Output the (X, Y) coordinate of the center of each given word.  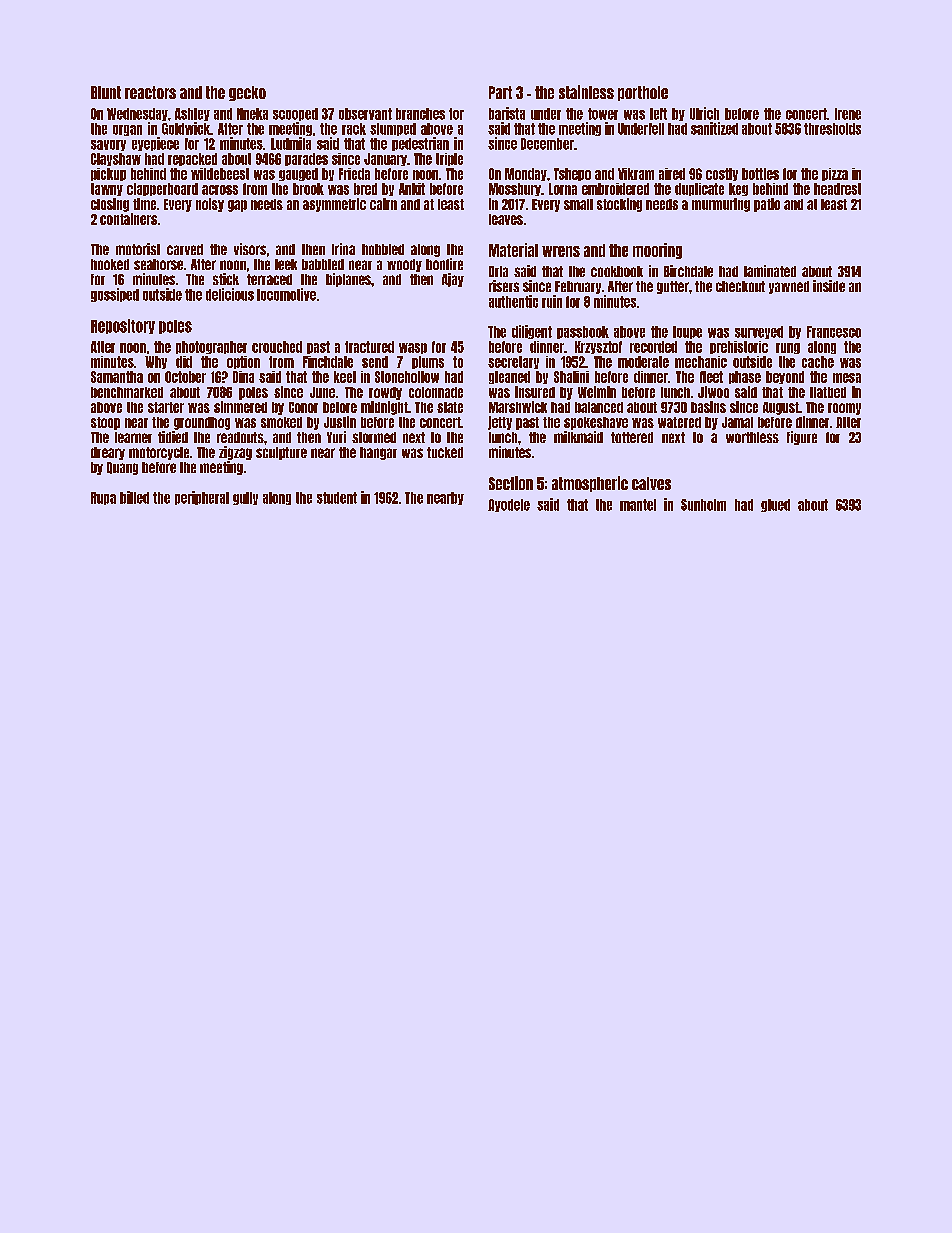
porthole (643, 93)
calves (651, 483)
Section (511, 483)
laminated (770, 271)
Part (500, 92)
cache (818, 362)
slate (450, 407)
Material (513, 250)
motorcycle (159, 453)
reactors (150, 92)
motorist (138, 249)
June (322, 392)
